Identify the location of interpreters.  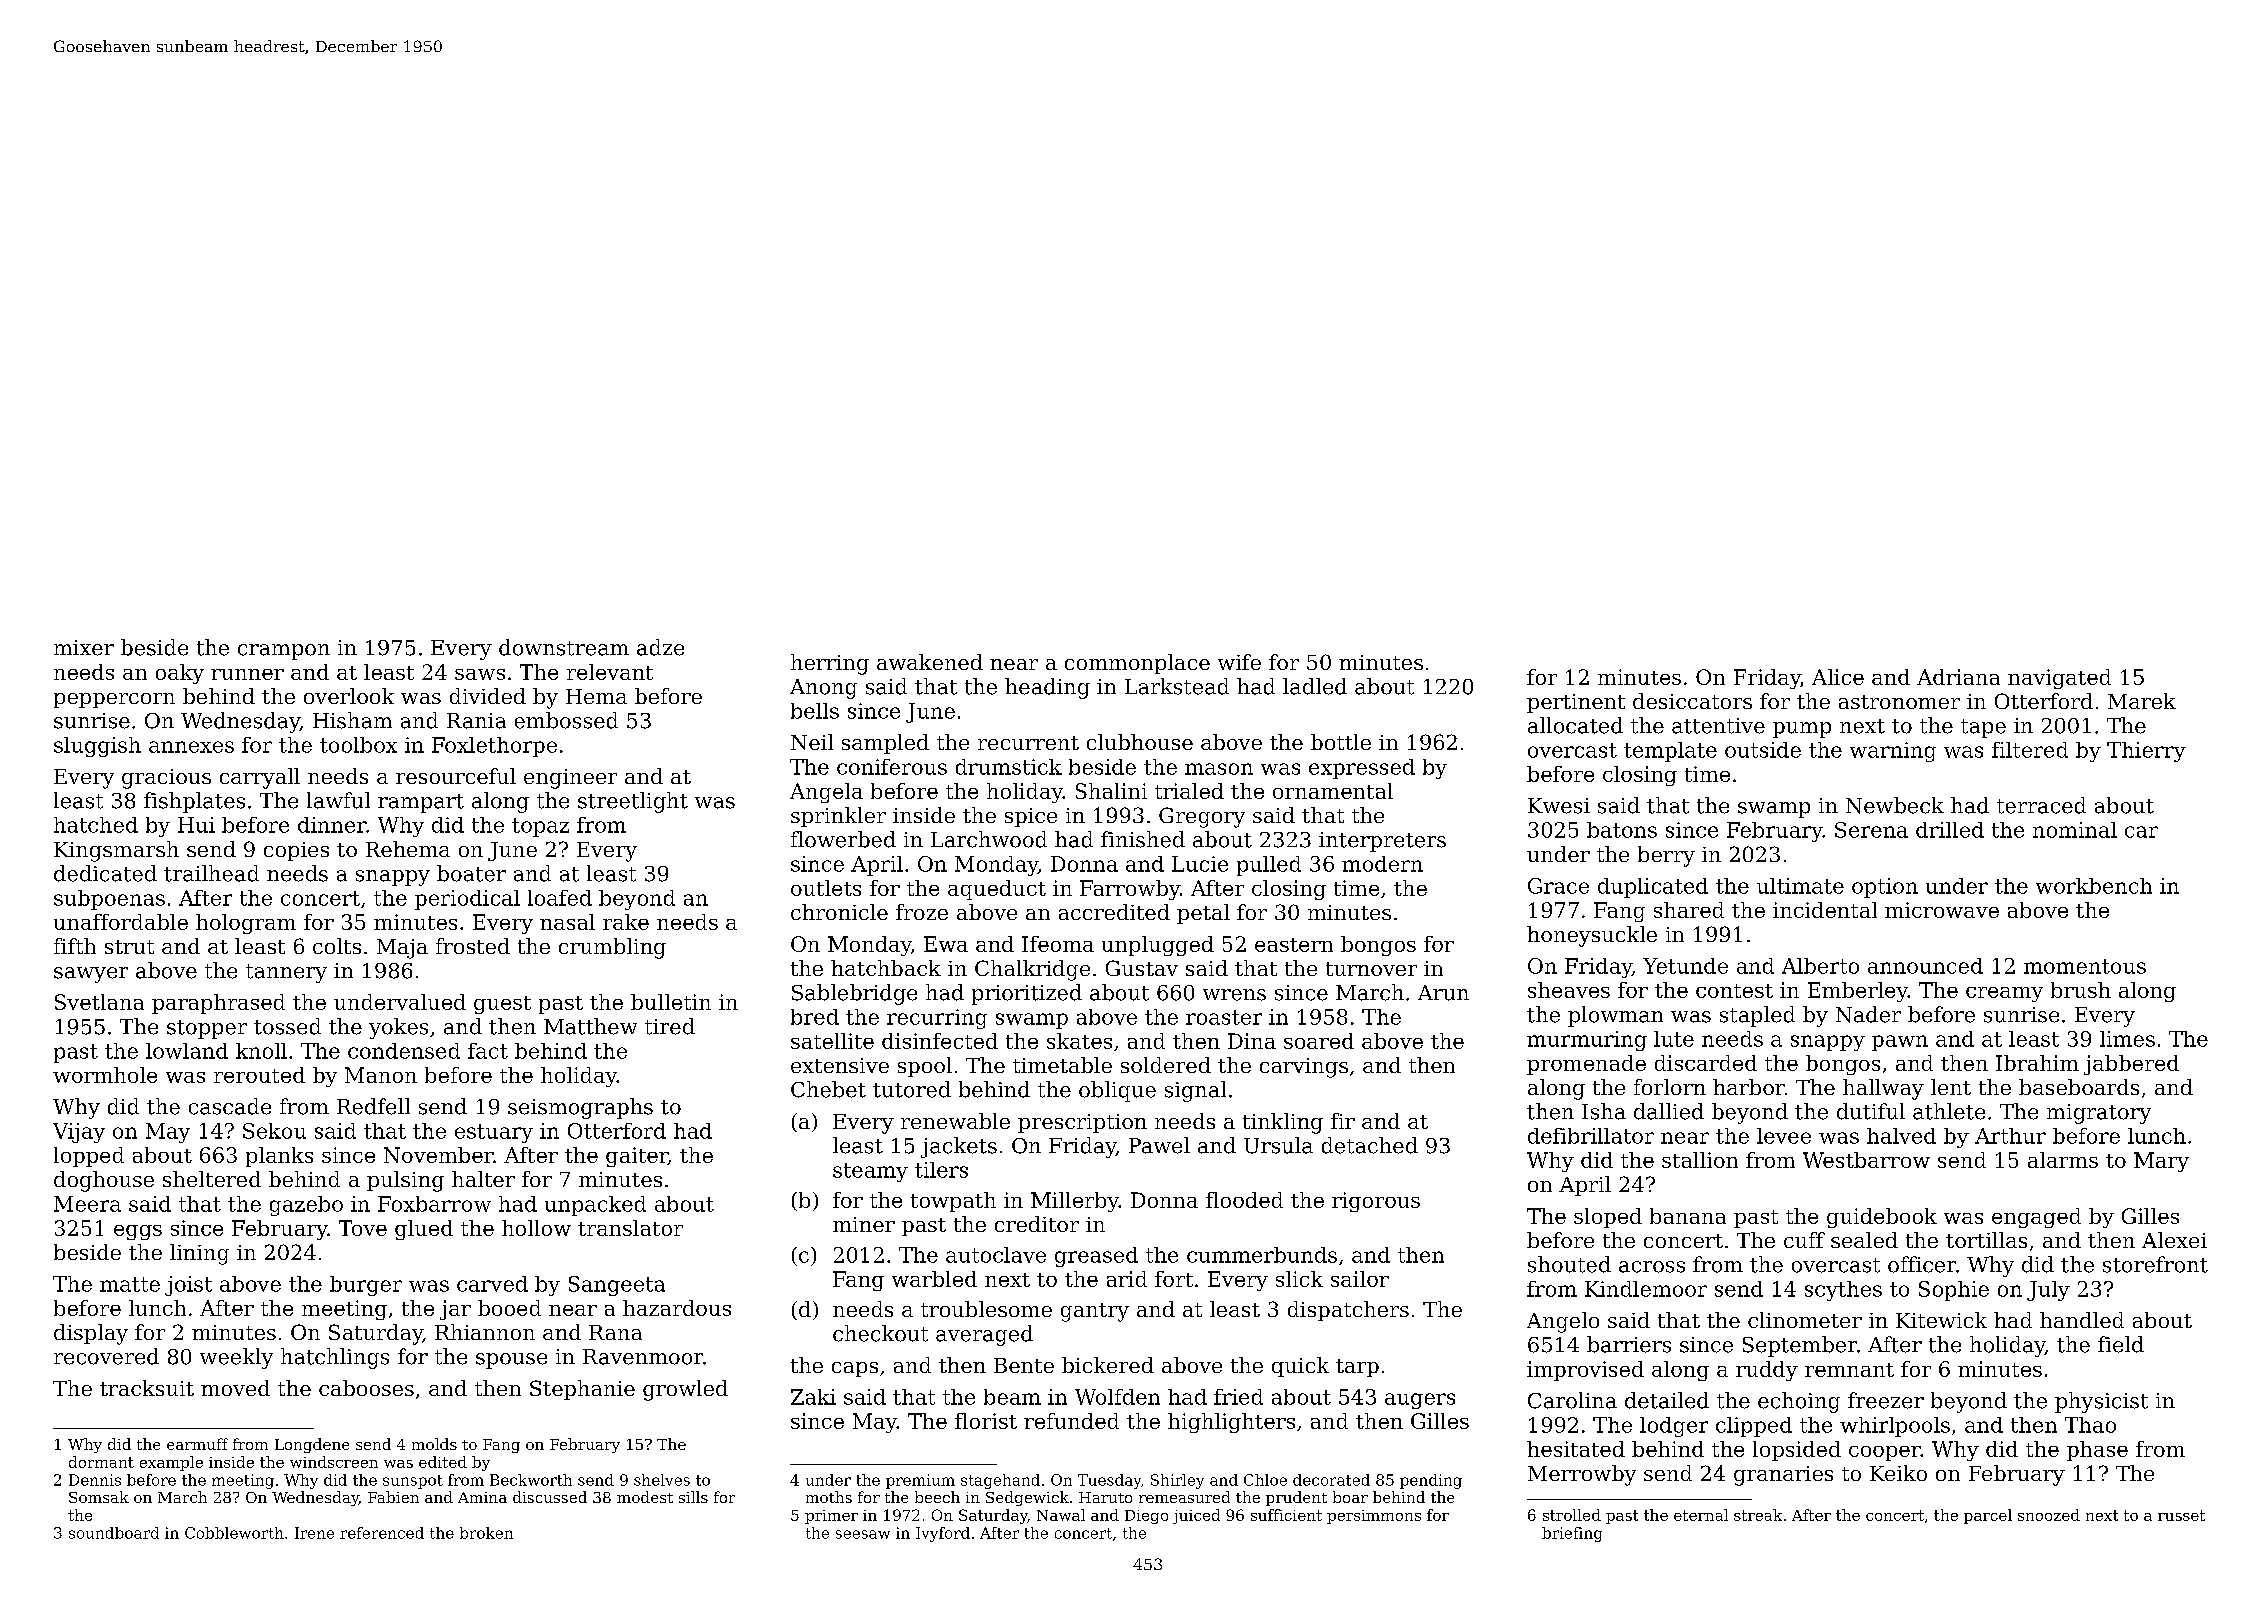
(1382, 842).
